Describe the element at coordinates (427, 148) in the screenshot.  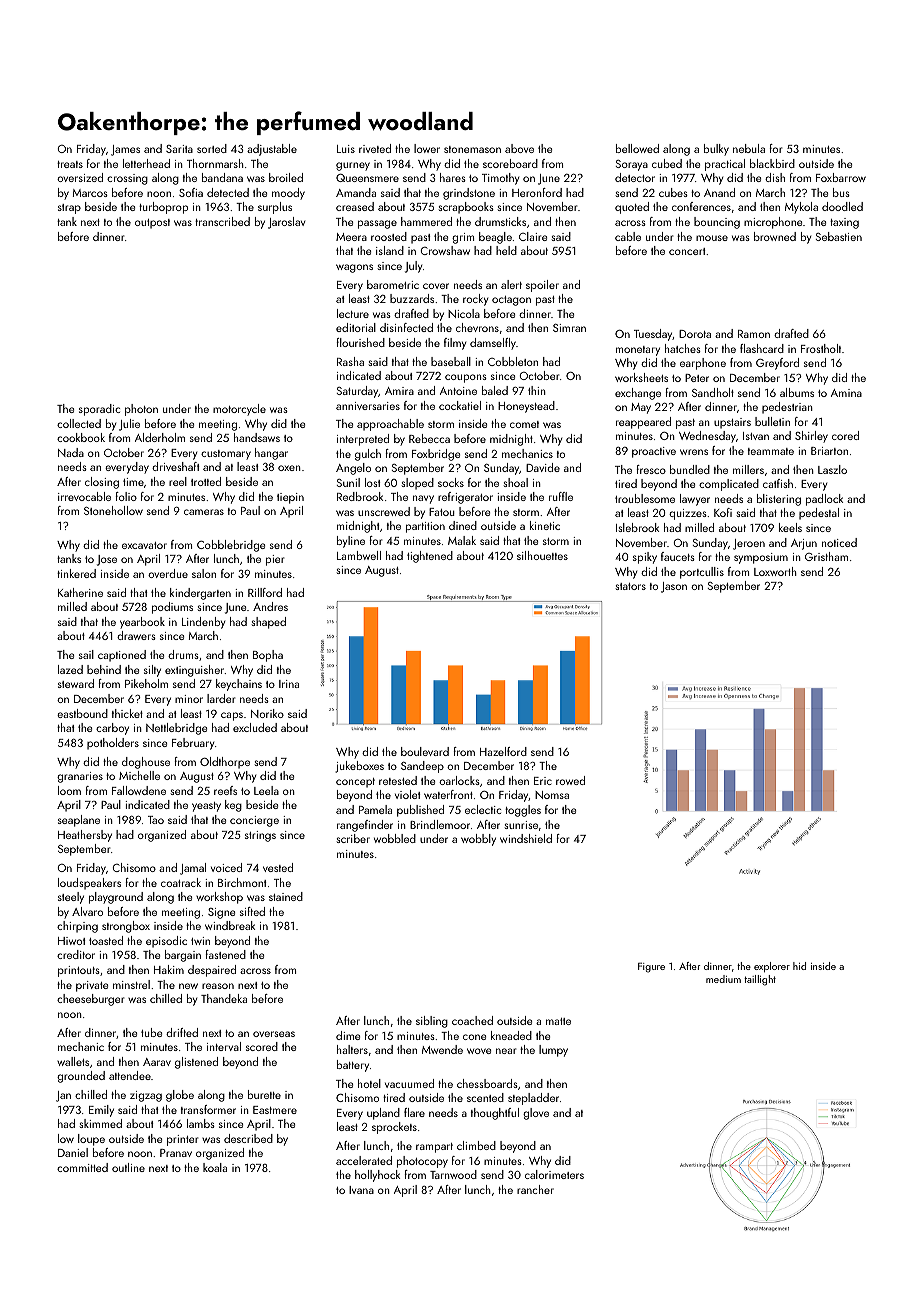
I see `lower` at that location.
